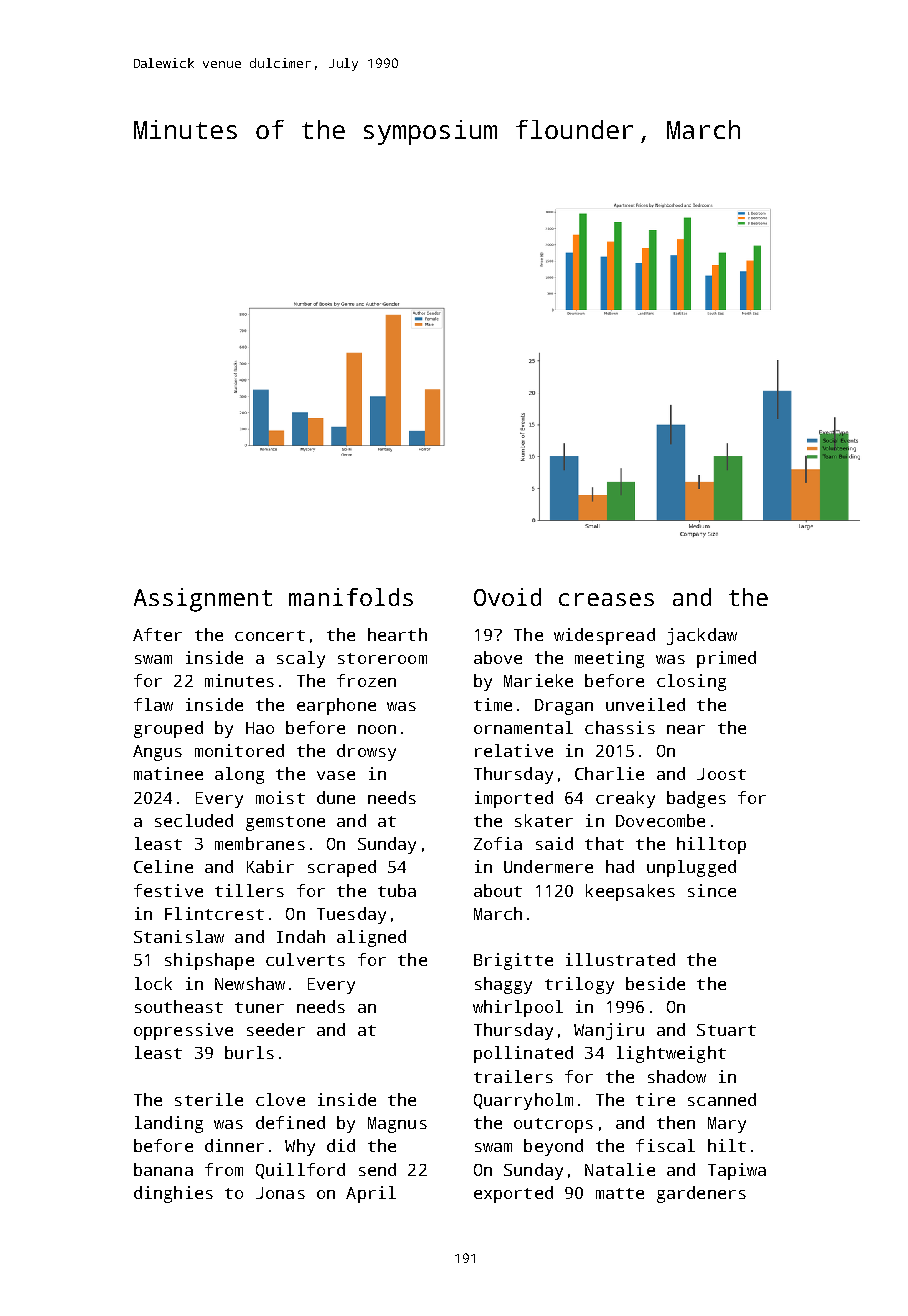  Describe the element at coordinates (301, 936) in the image. I see `Indah` at that location.
